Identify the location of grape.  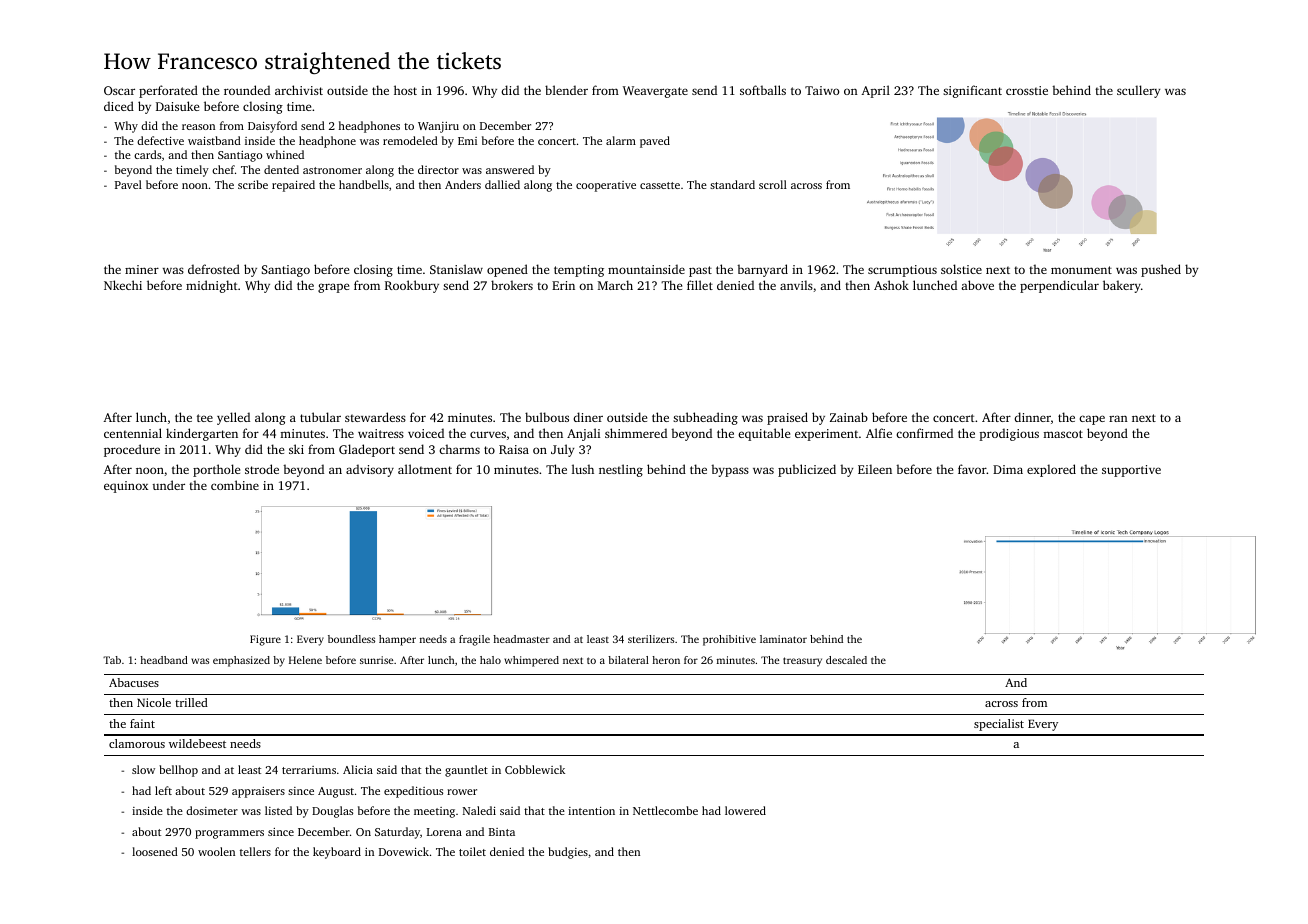
(333, 288).
